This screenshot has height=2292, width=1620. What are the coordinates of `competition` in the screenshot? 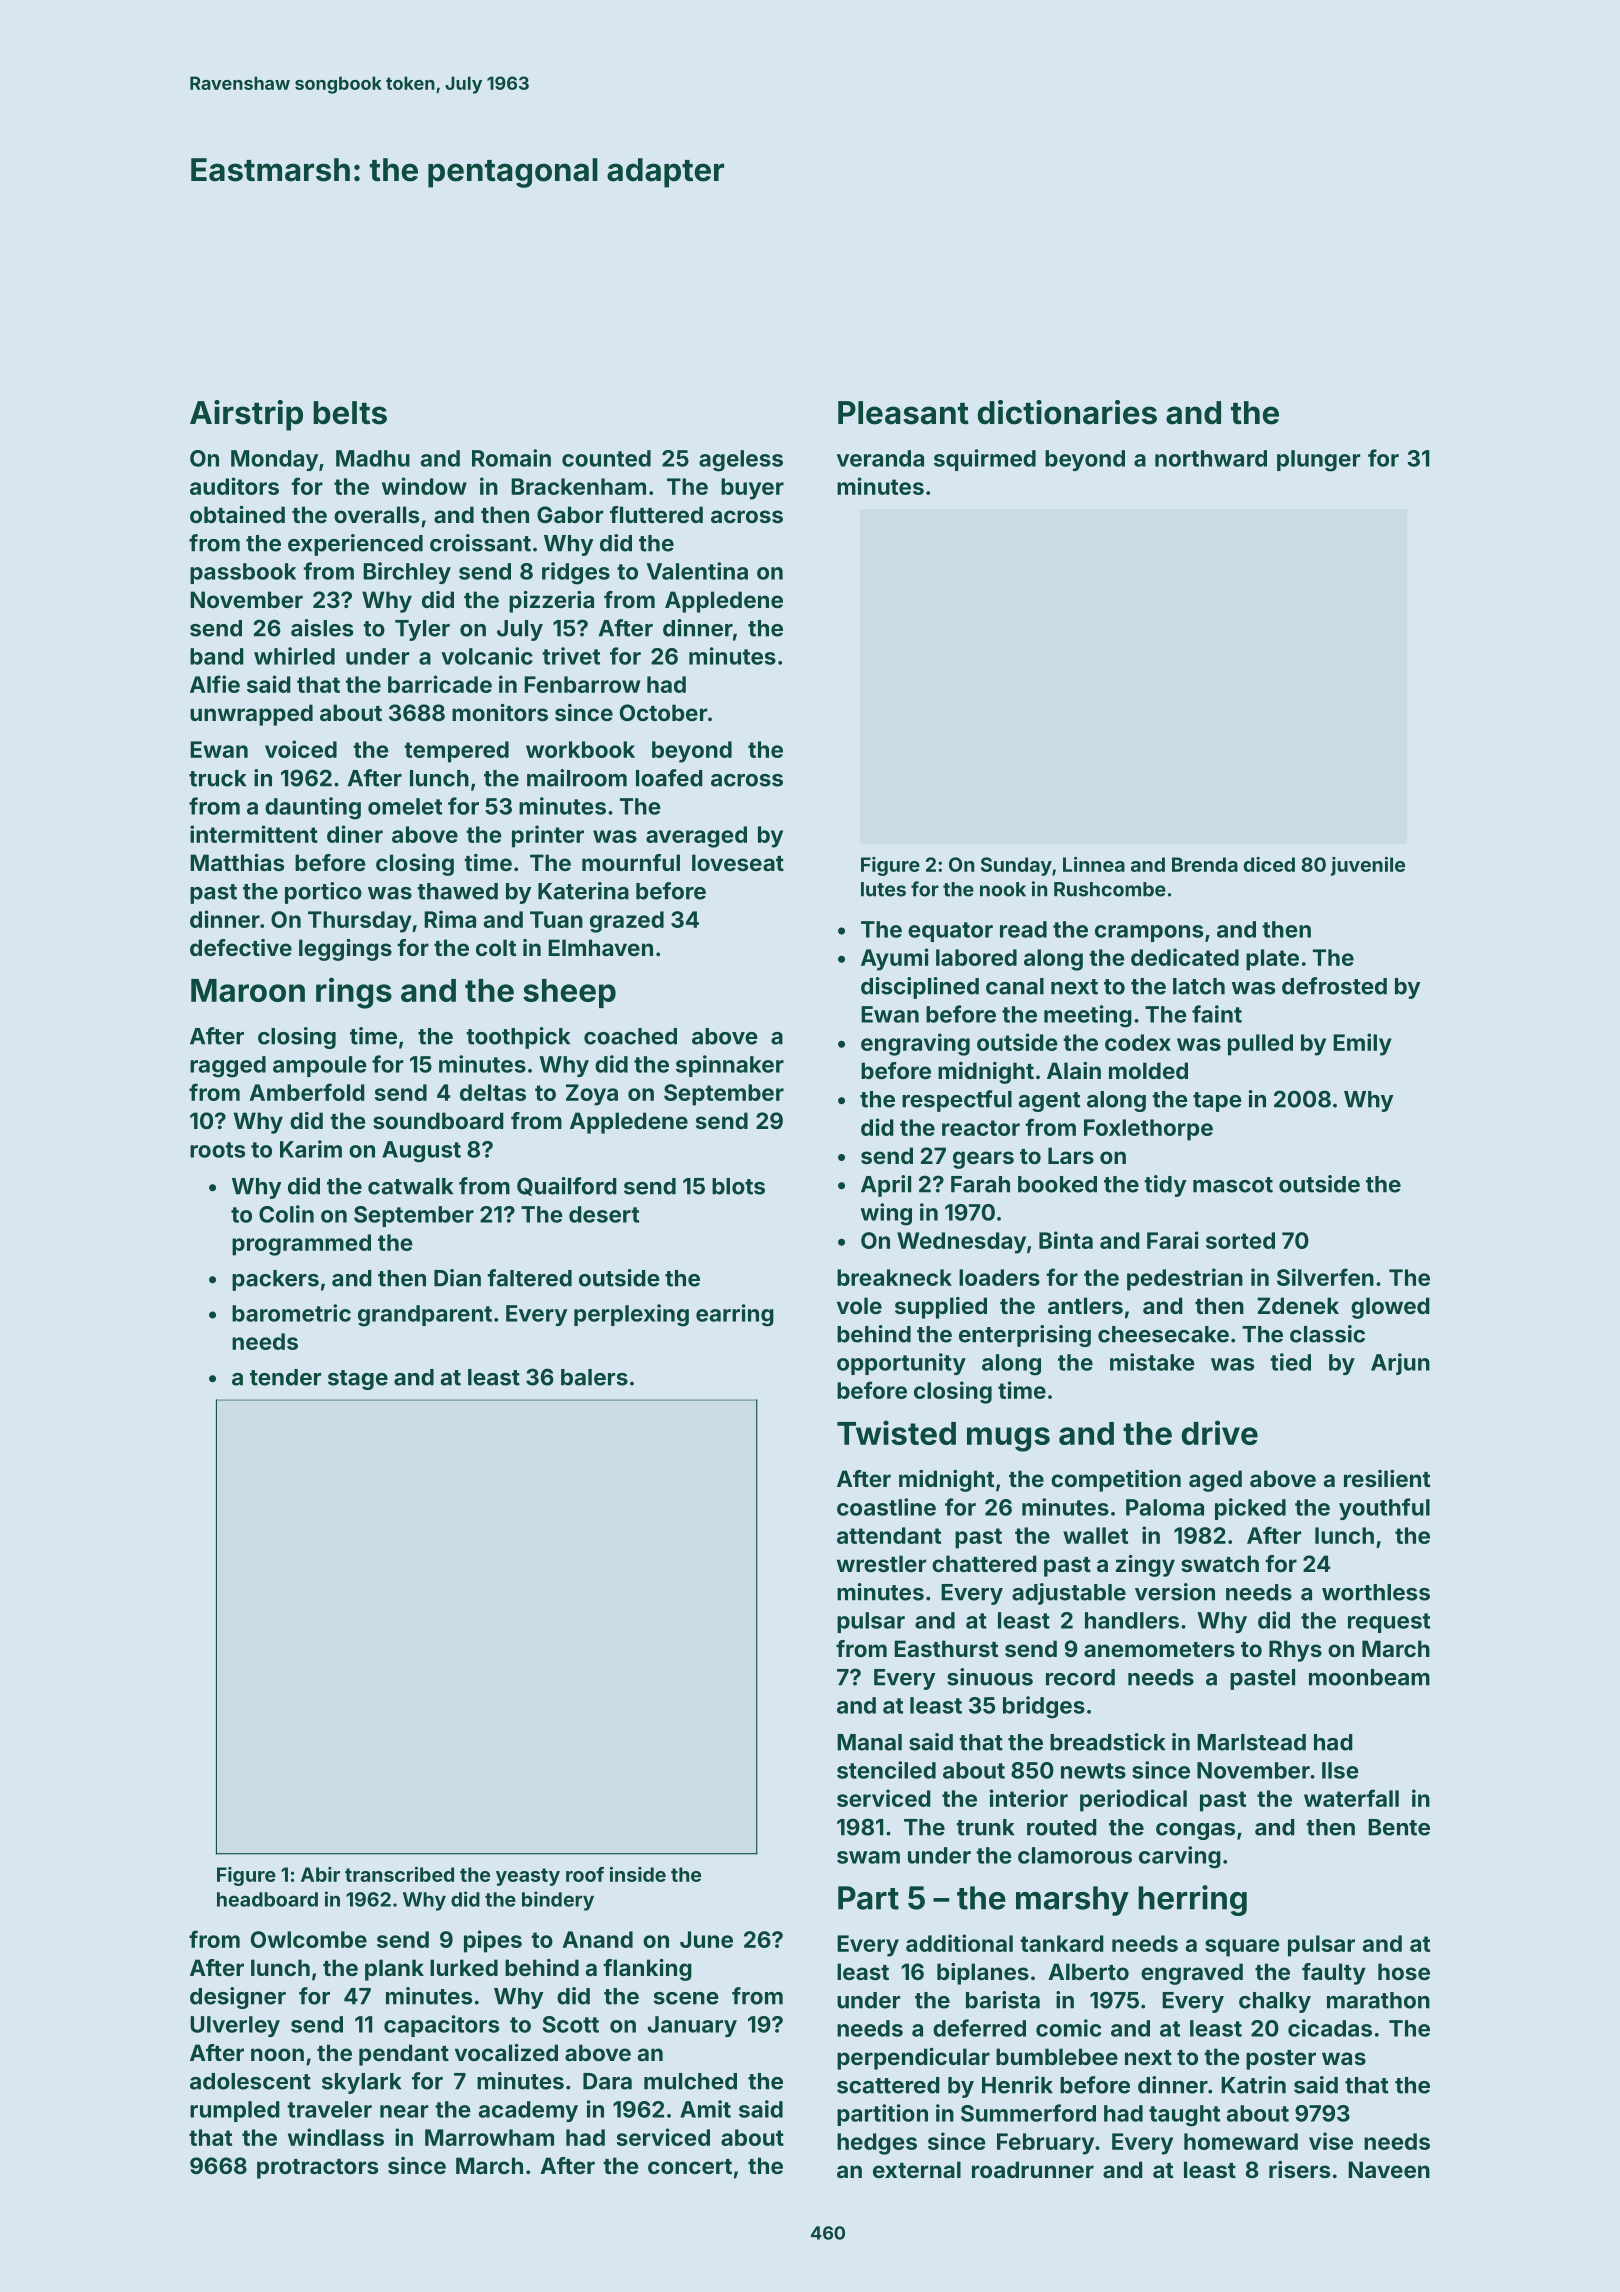 It's located at (1116, 1481).
